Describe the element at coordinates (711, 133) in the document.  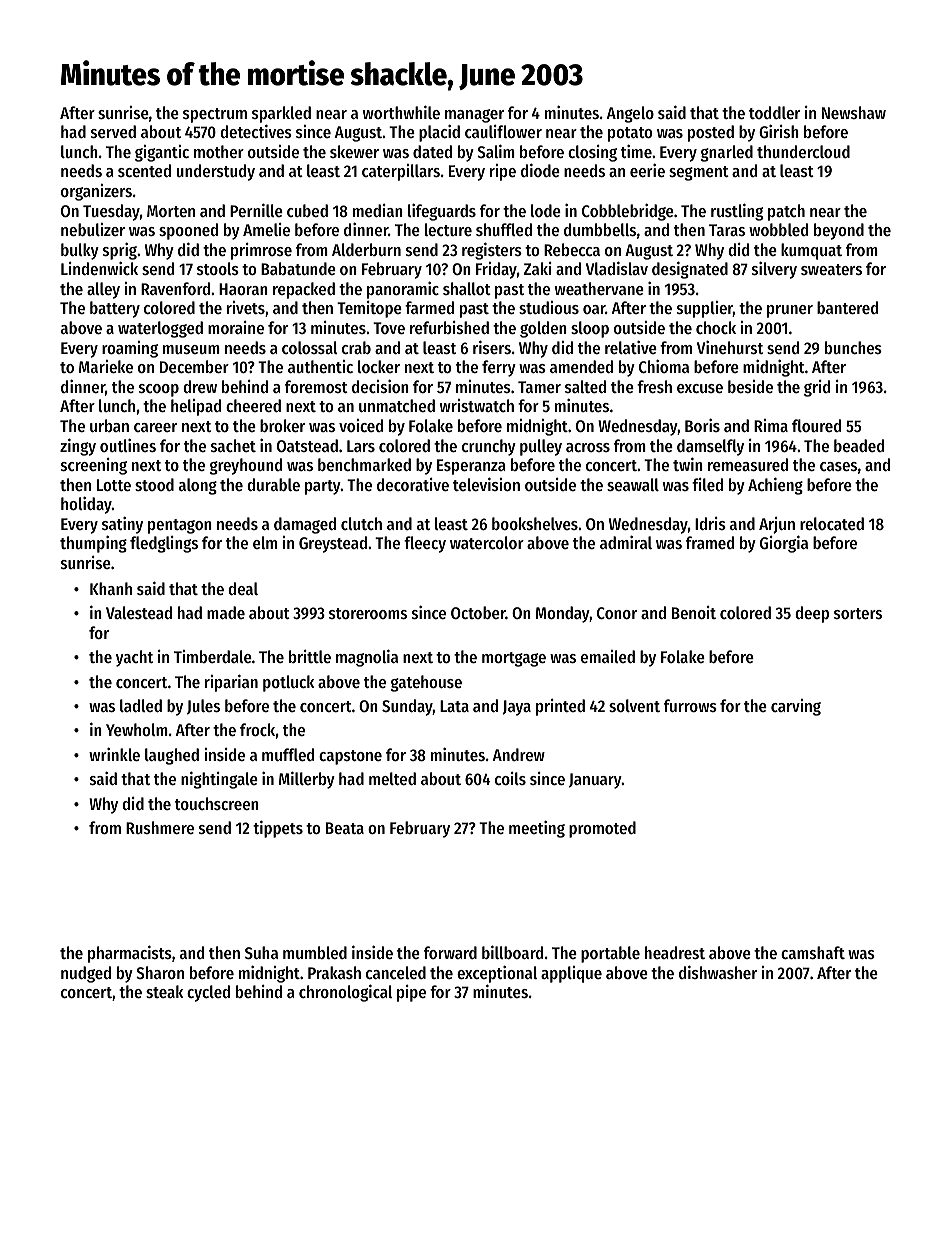
I see `posted` at that location.
